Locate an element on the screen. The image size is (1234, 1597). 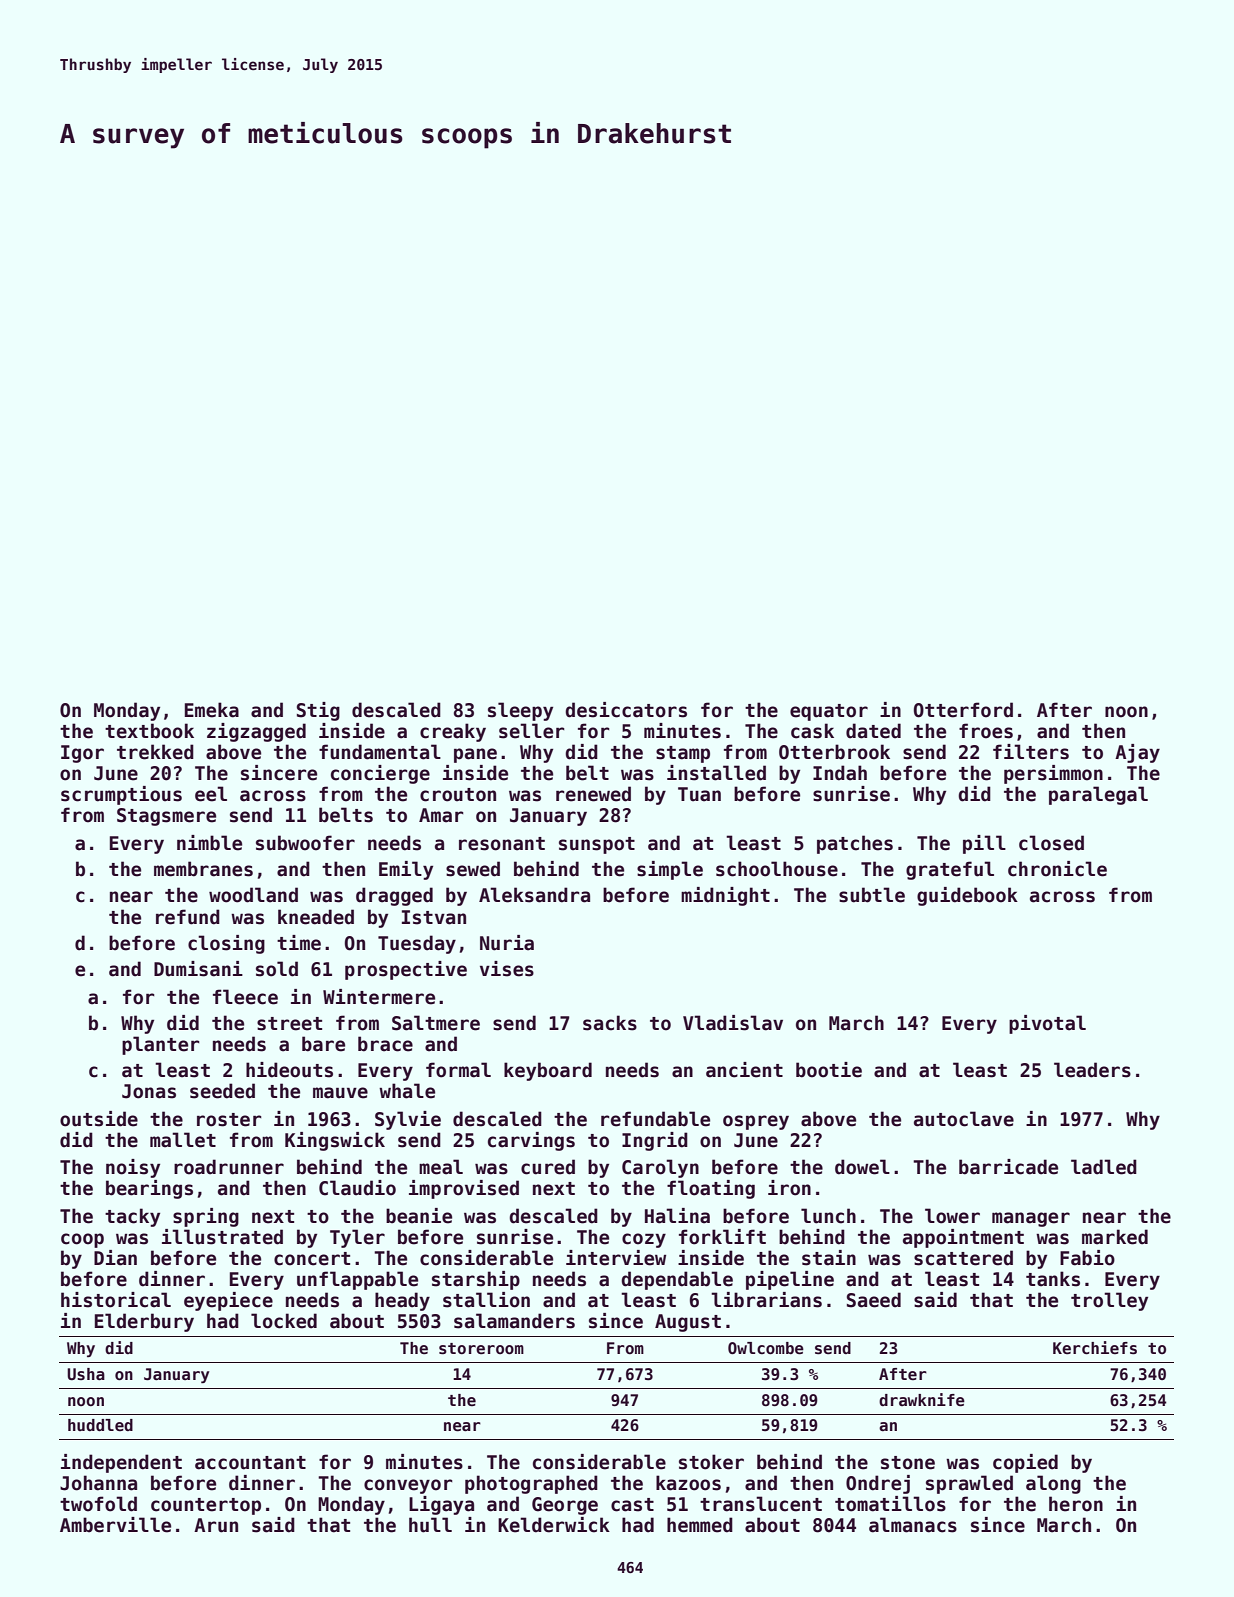
Igor is located at coordinates (82, 754).
